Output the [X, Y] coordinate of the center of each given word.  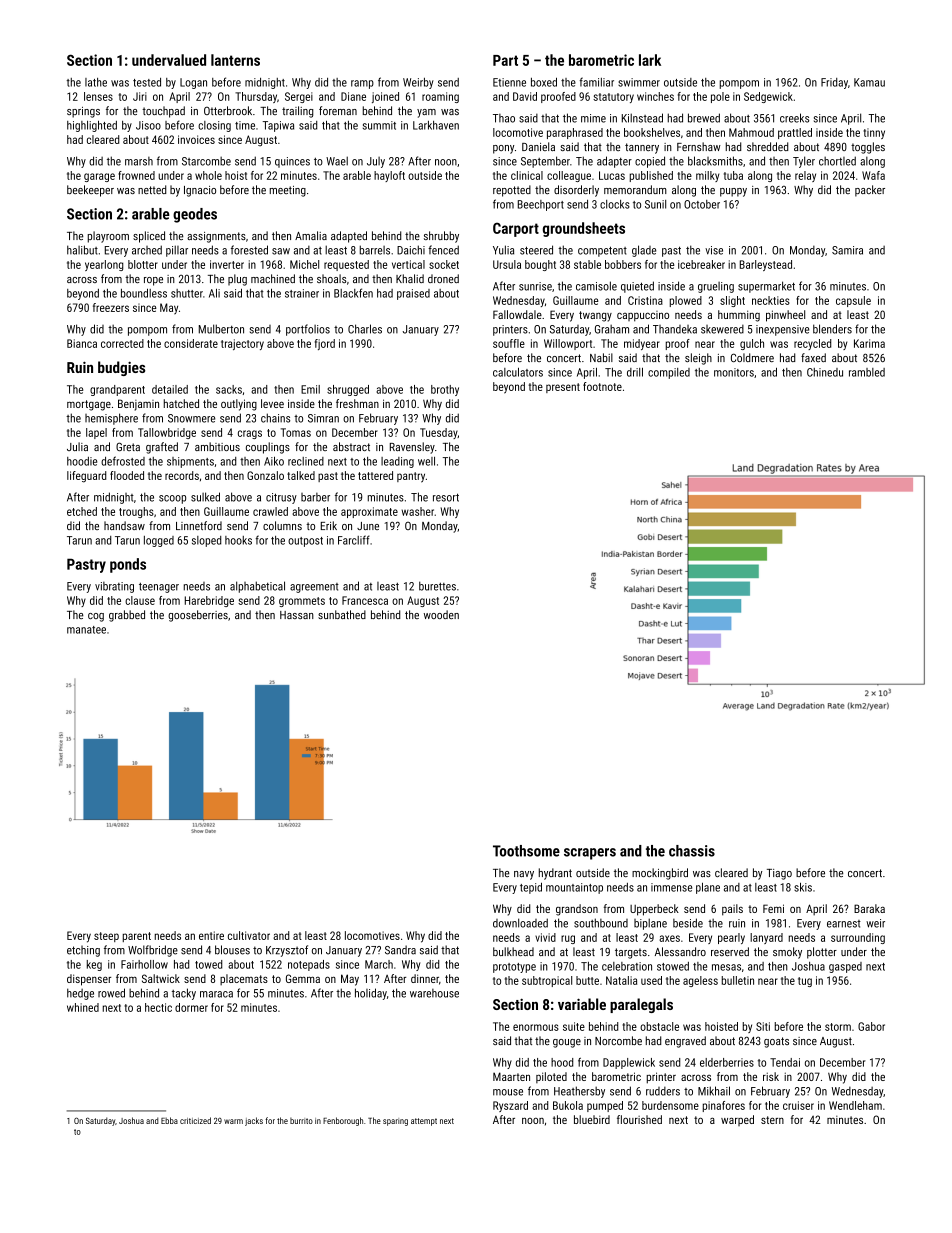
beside [688, 923]
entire [211, 935]
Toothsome [526, 851]
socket [444, 264]
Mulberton [221, 329]
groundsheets [584, 229]
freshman [357, 403]
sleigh [698, 359]
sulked [205, 497]
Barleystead [766, 265]
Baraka [869, 908]
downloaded [520, 923]
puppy [733, 192]
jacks [254, 1121]
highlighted [92, 126]
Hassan [297, 615]
